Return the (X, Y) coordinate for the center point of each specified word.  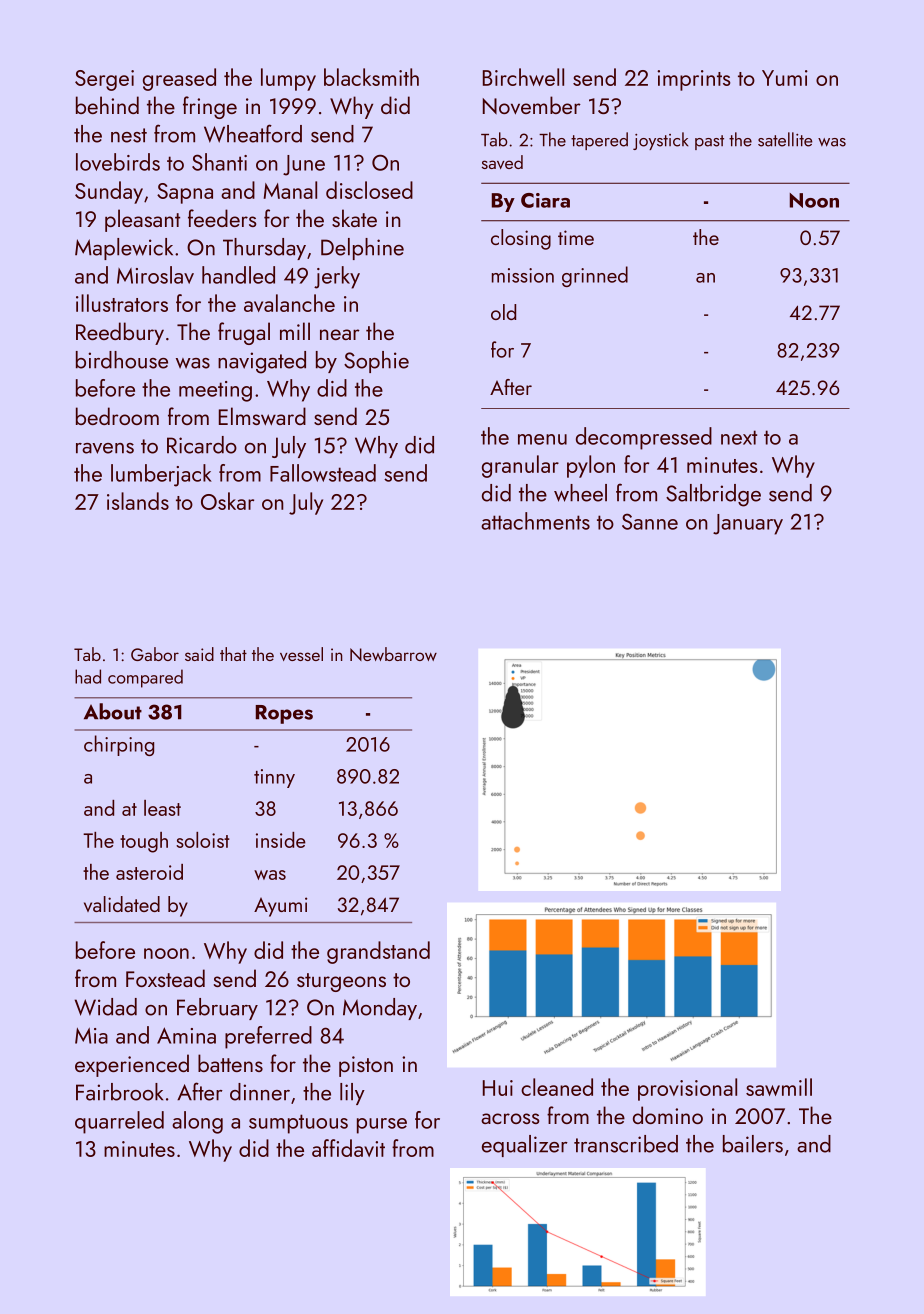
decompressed (644, 438)
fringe (210, 107)
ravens (105, 448)
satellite (785, 139)
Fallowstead (323, 473)
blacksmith (371, 77)
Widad (106, 1007)
